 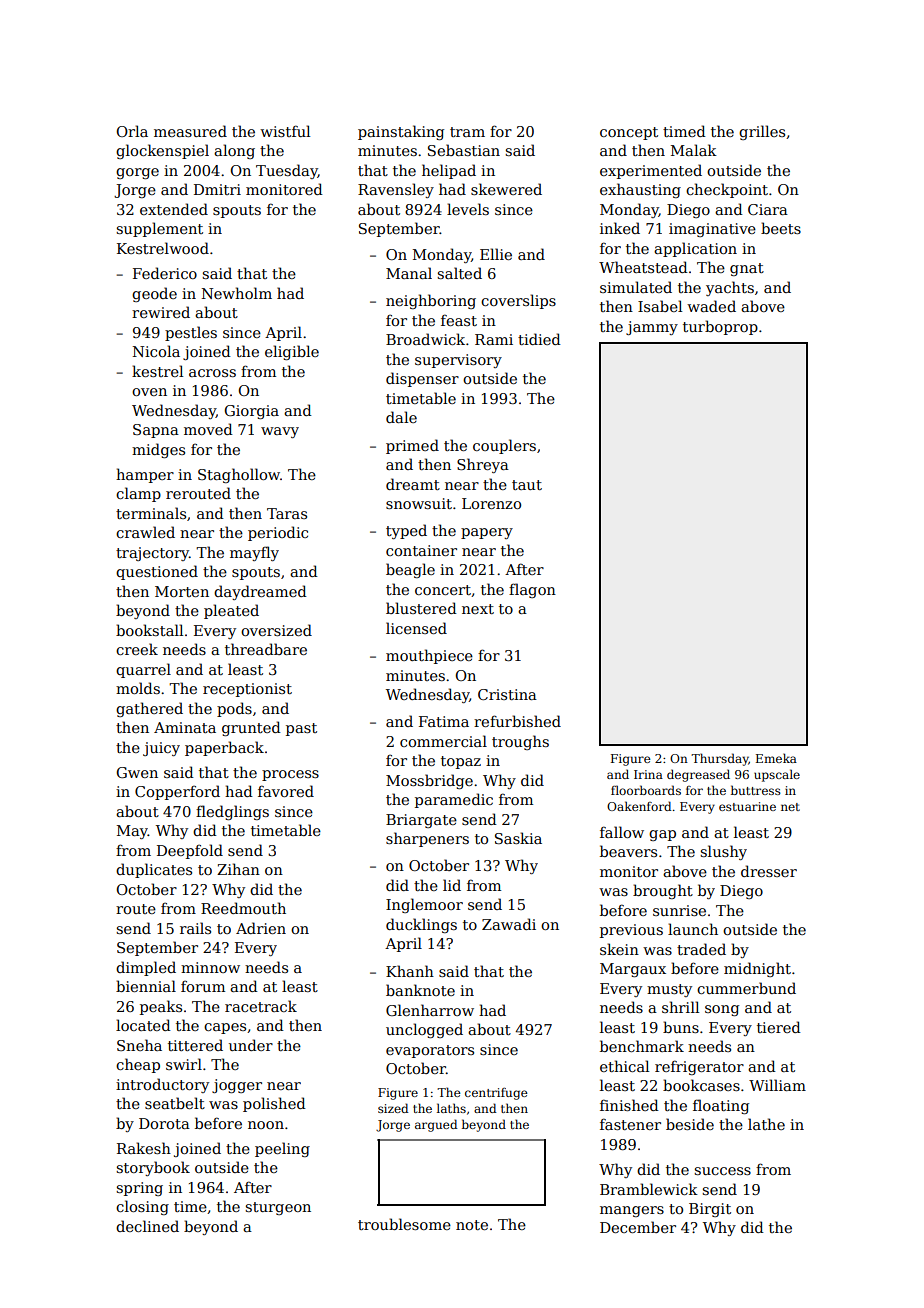 I want to click on grilles, so click(x=762, y=132).
